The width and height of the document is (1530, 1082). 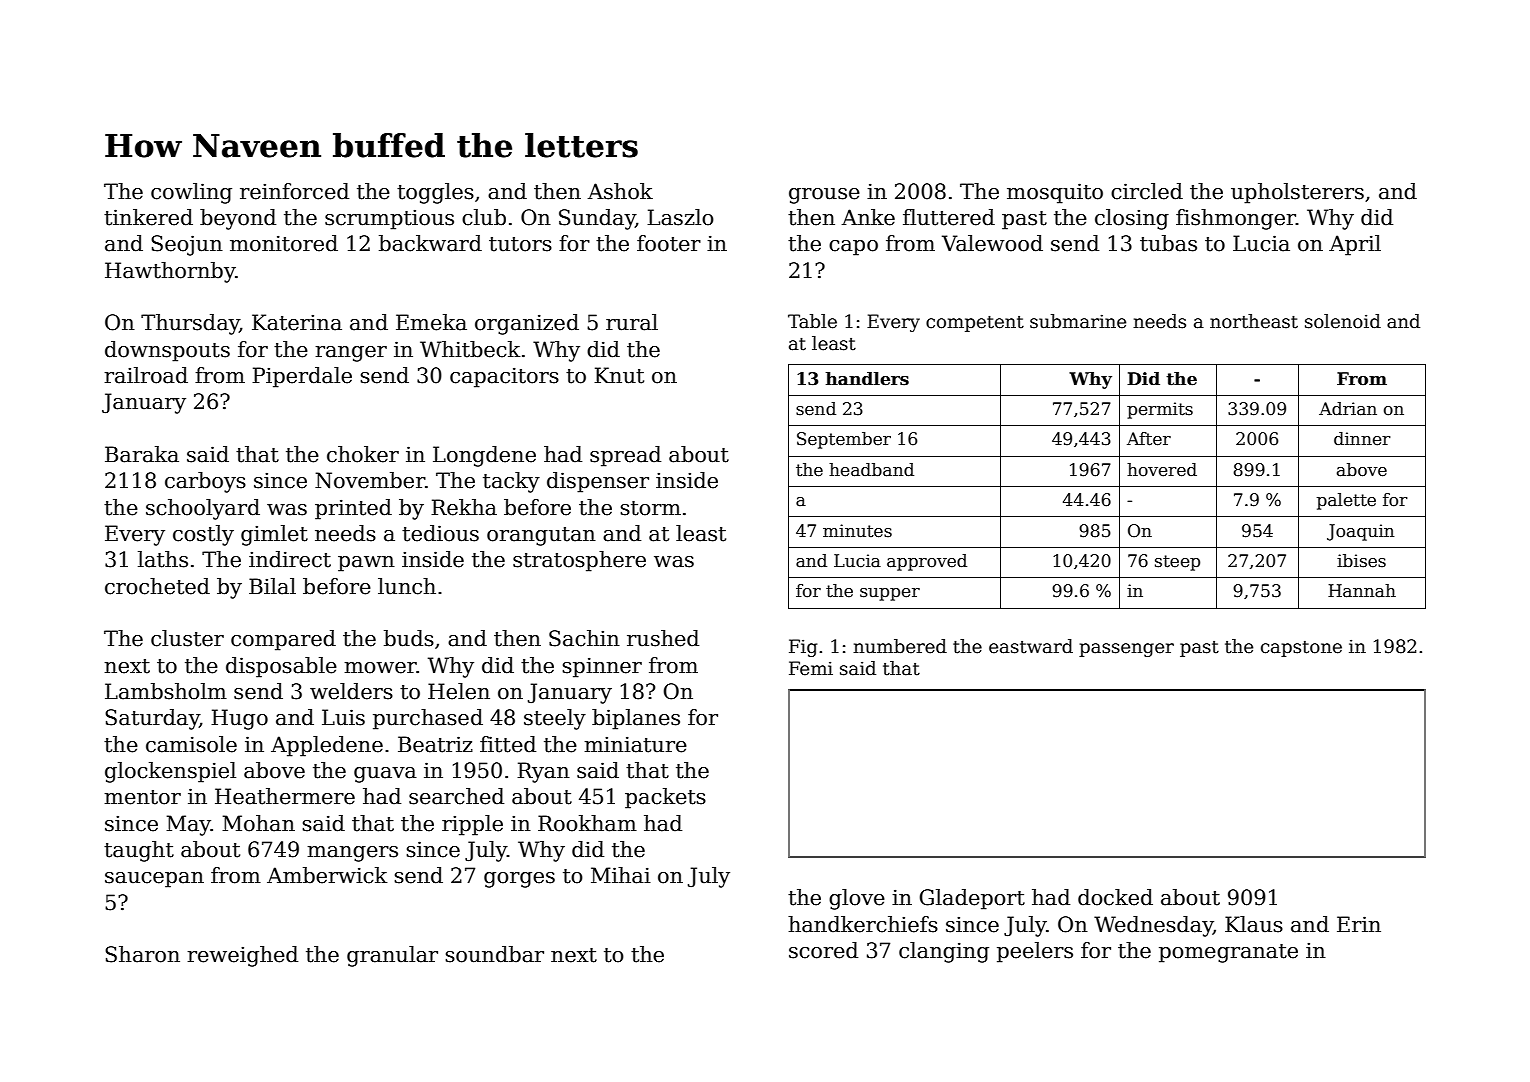 I want to click on minutes, so click(x=857, y=531).
